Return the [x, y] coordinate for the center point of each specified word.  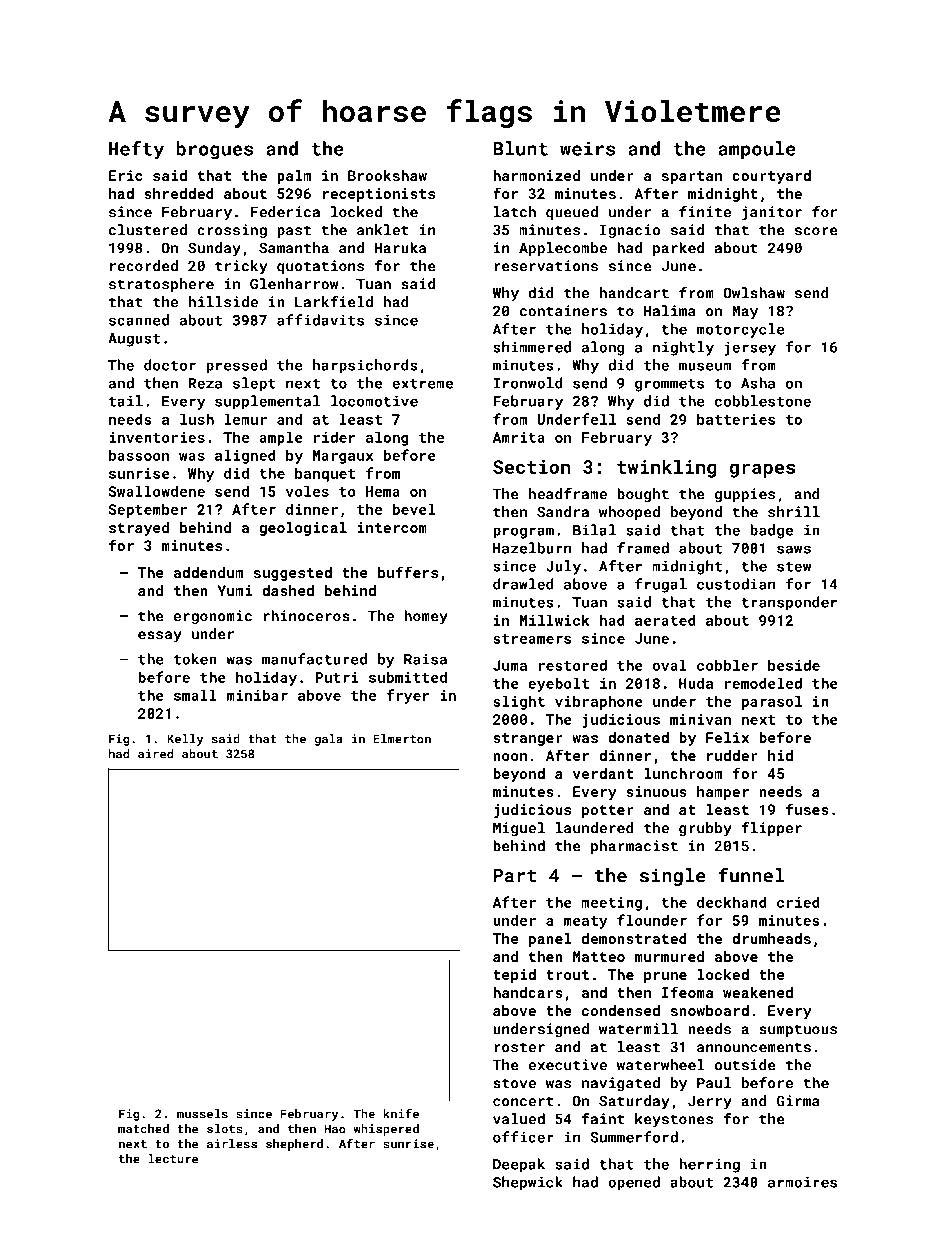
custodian [736, 584]
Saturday [634, 1102]
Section [531, 467]
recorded [144, 266]
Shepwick [528, 1183]
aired [155, 754]
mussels [202, 1114]
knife [401, 1114]
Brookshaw [387, 175]
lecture [173, 1159]
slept [254, 384]
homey [426, 617]
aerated [665, 620]
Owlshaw [754, 293]
